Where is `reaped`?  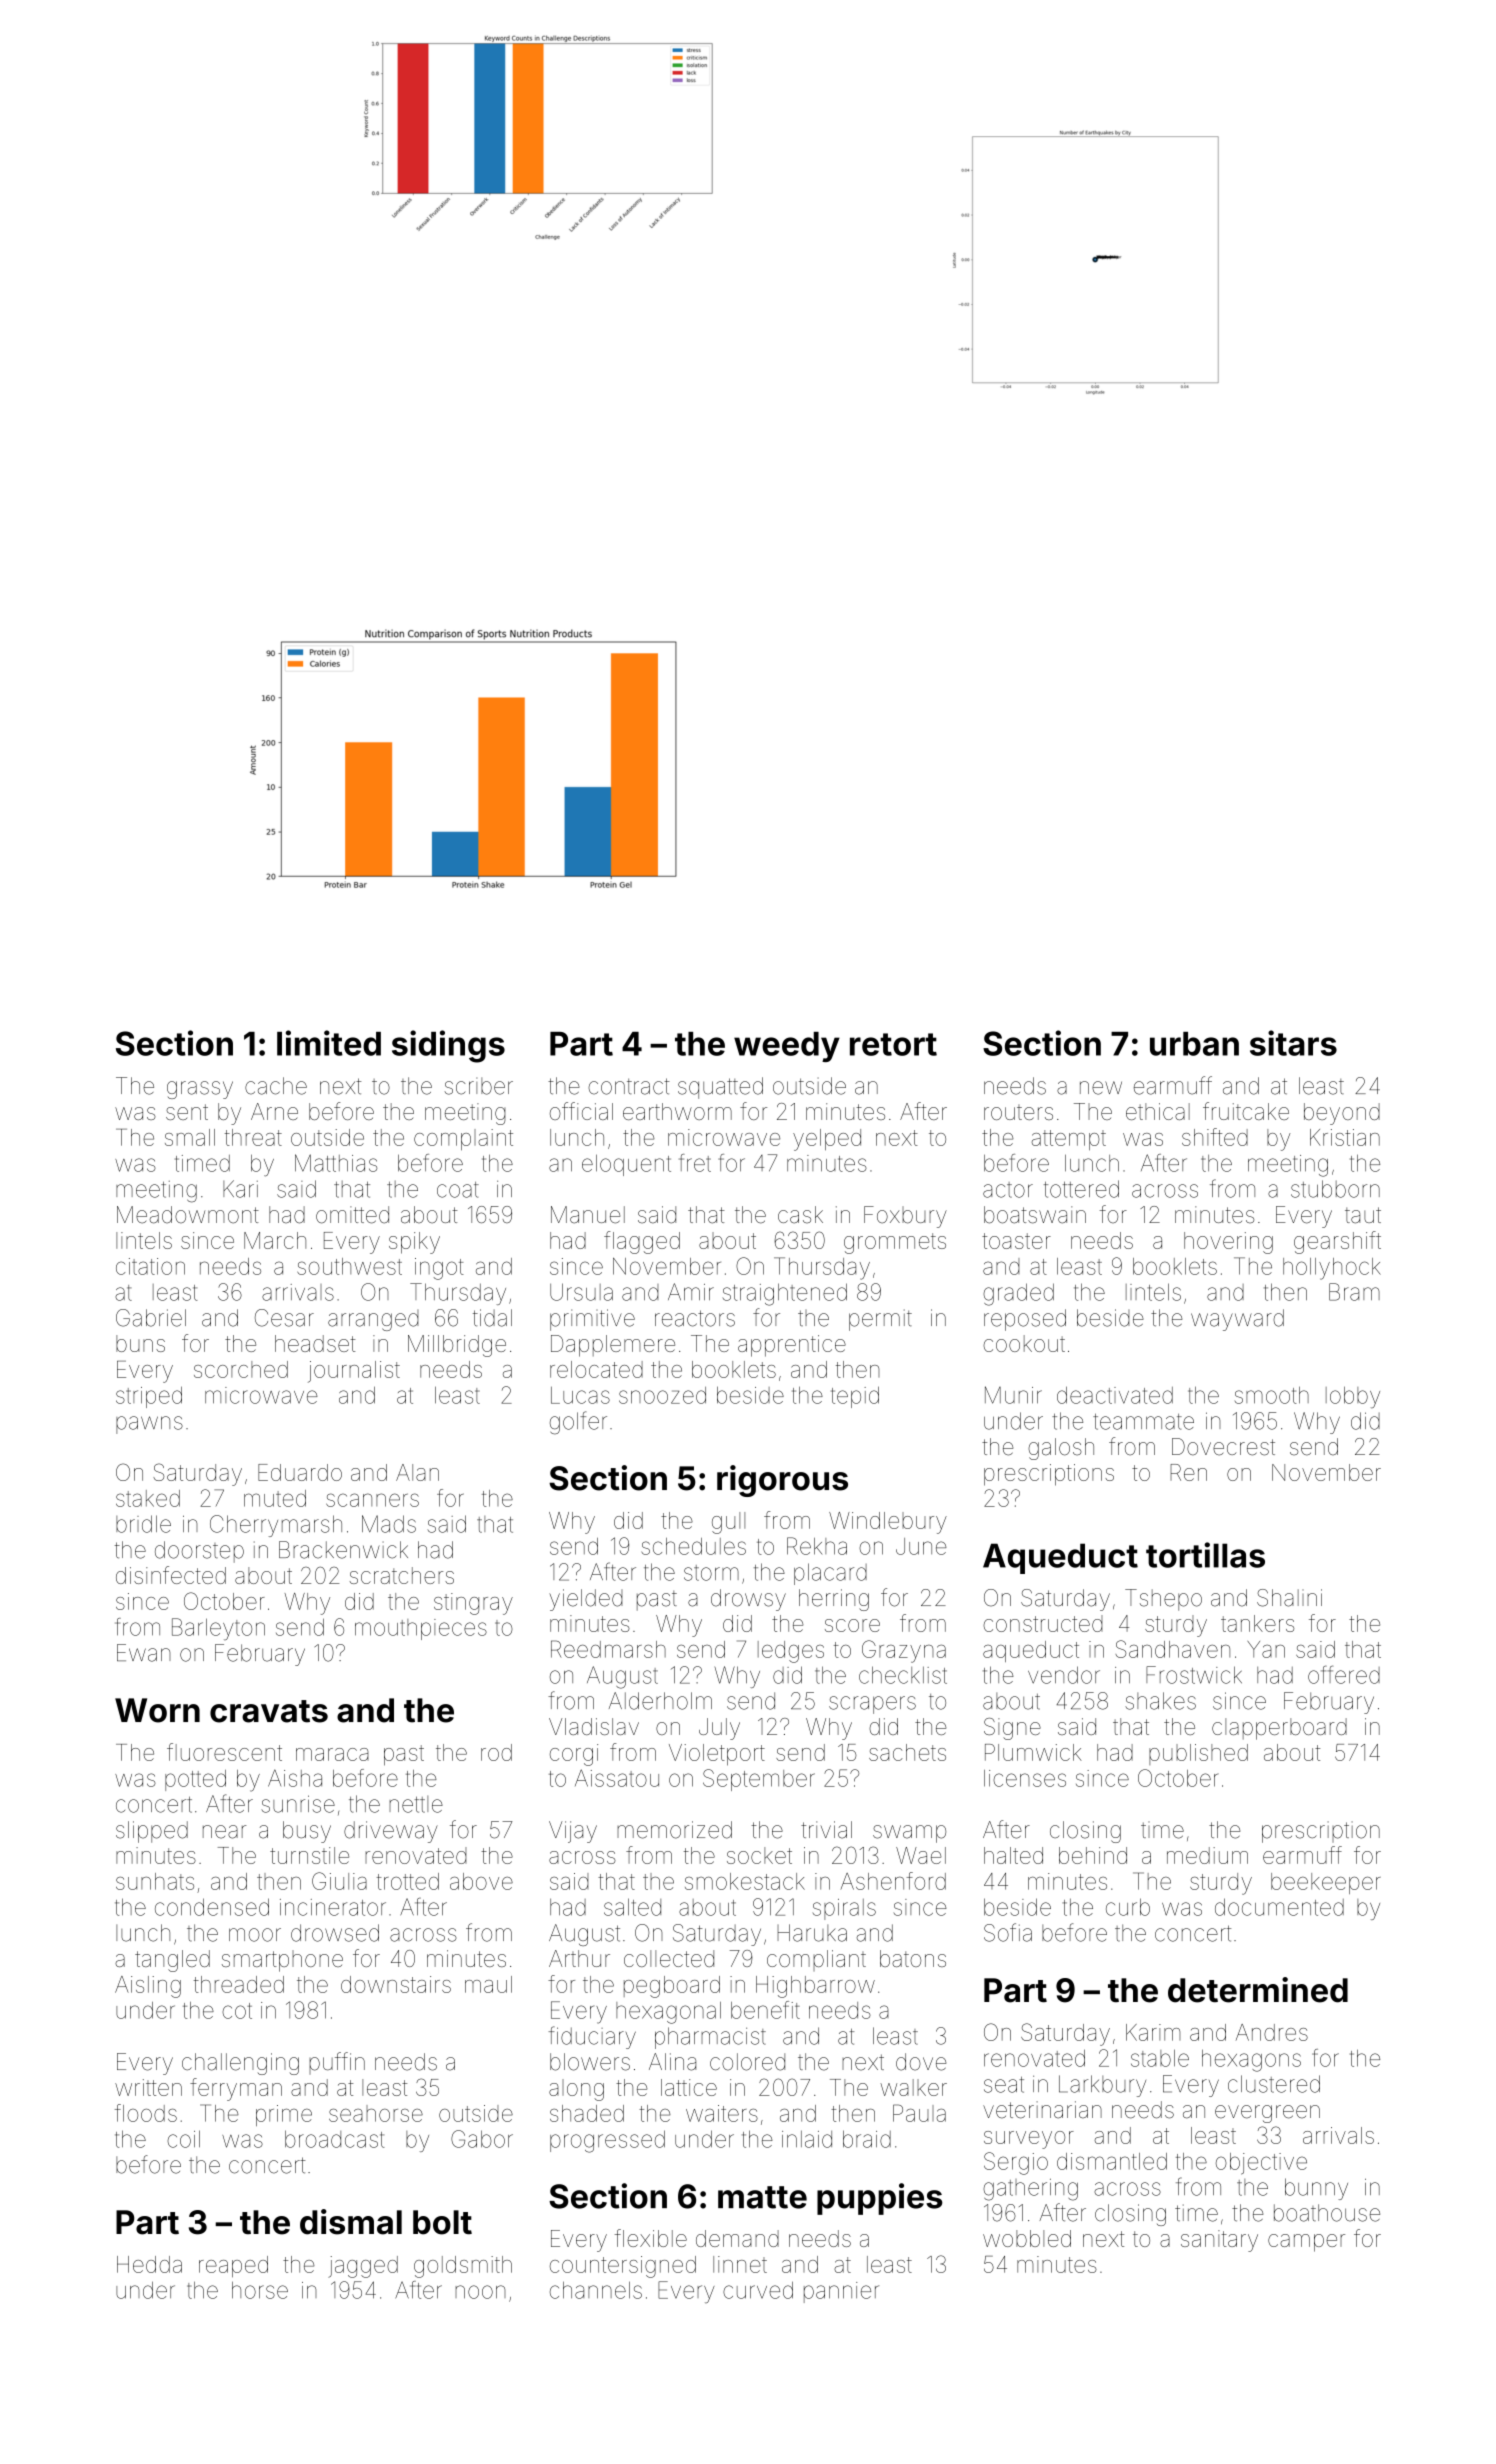 reaped is located at coordinates (233, 2266).
